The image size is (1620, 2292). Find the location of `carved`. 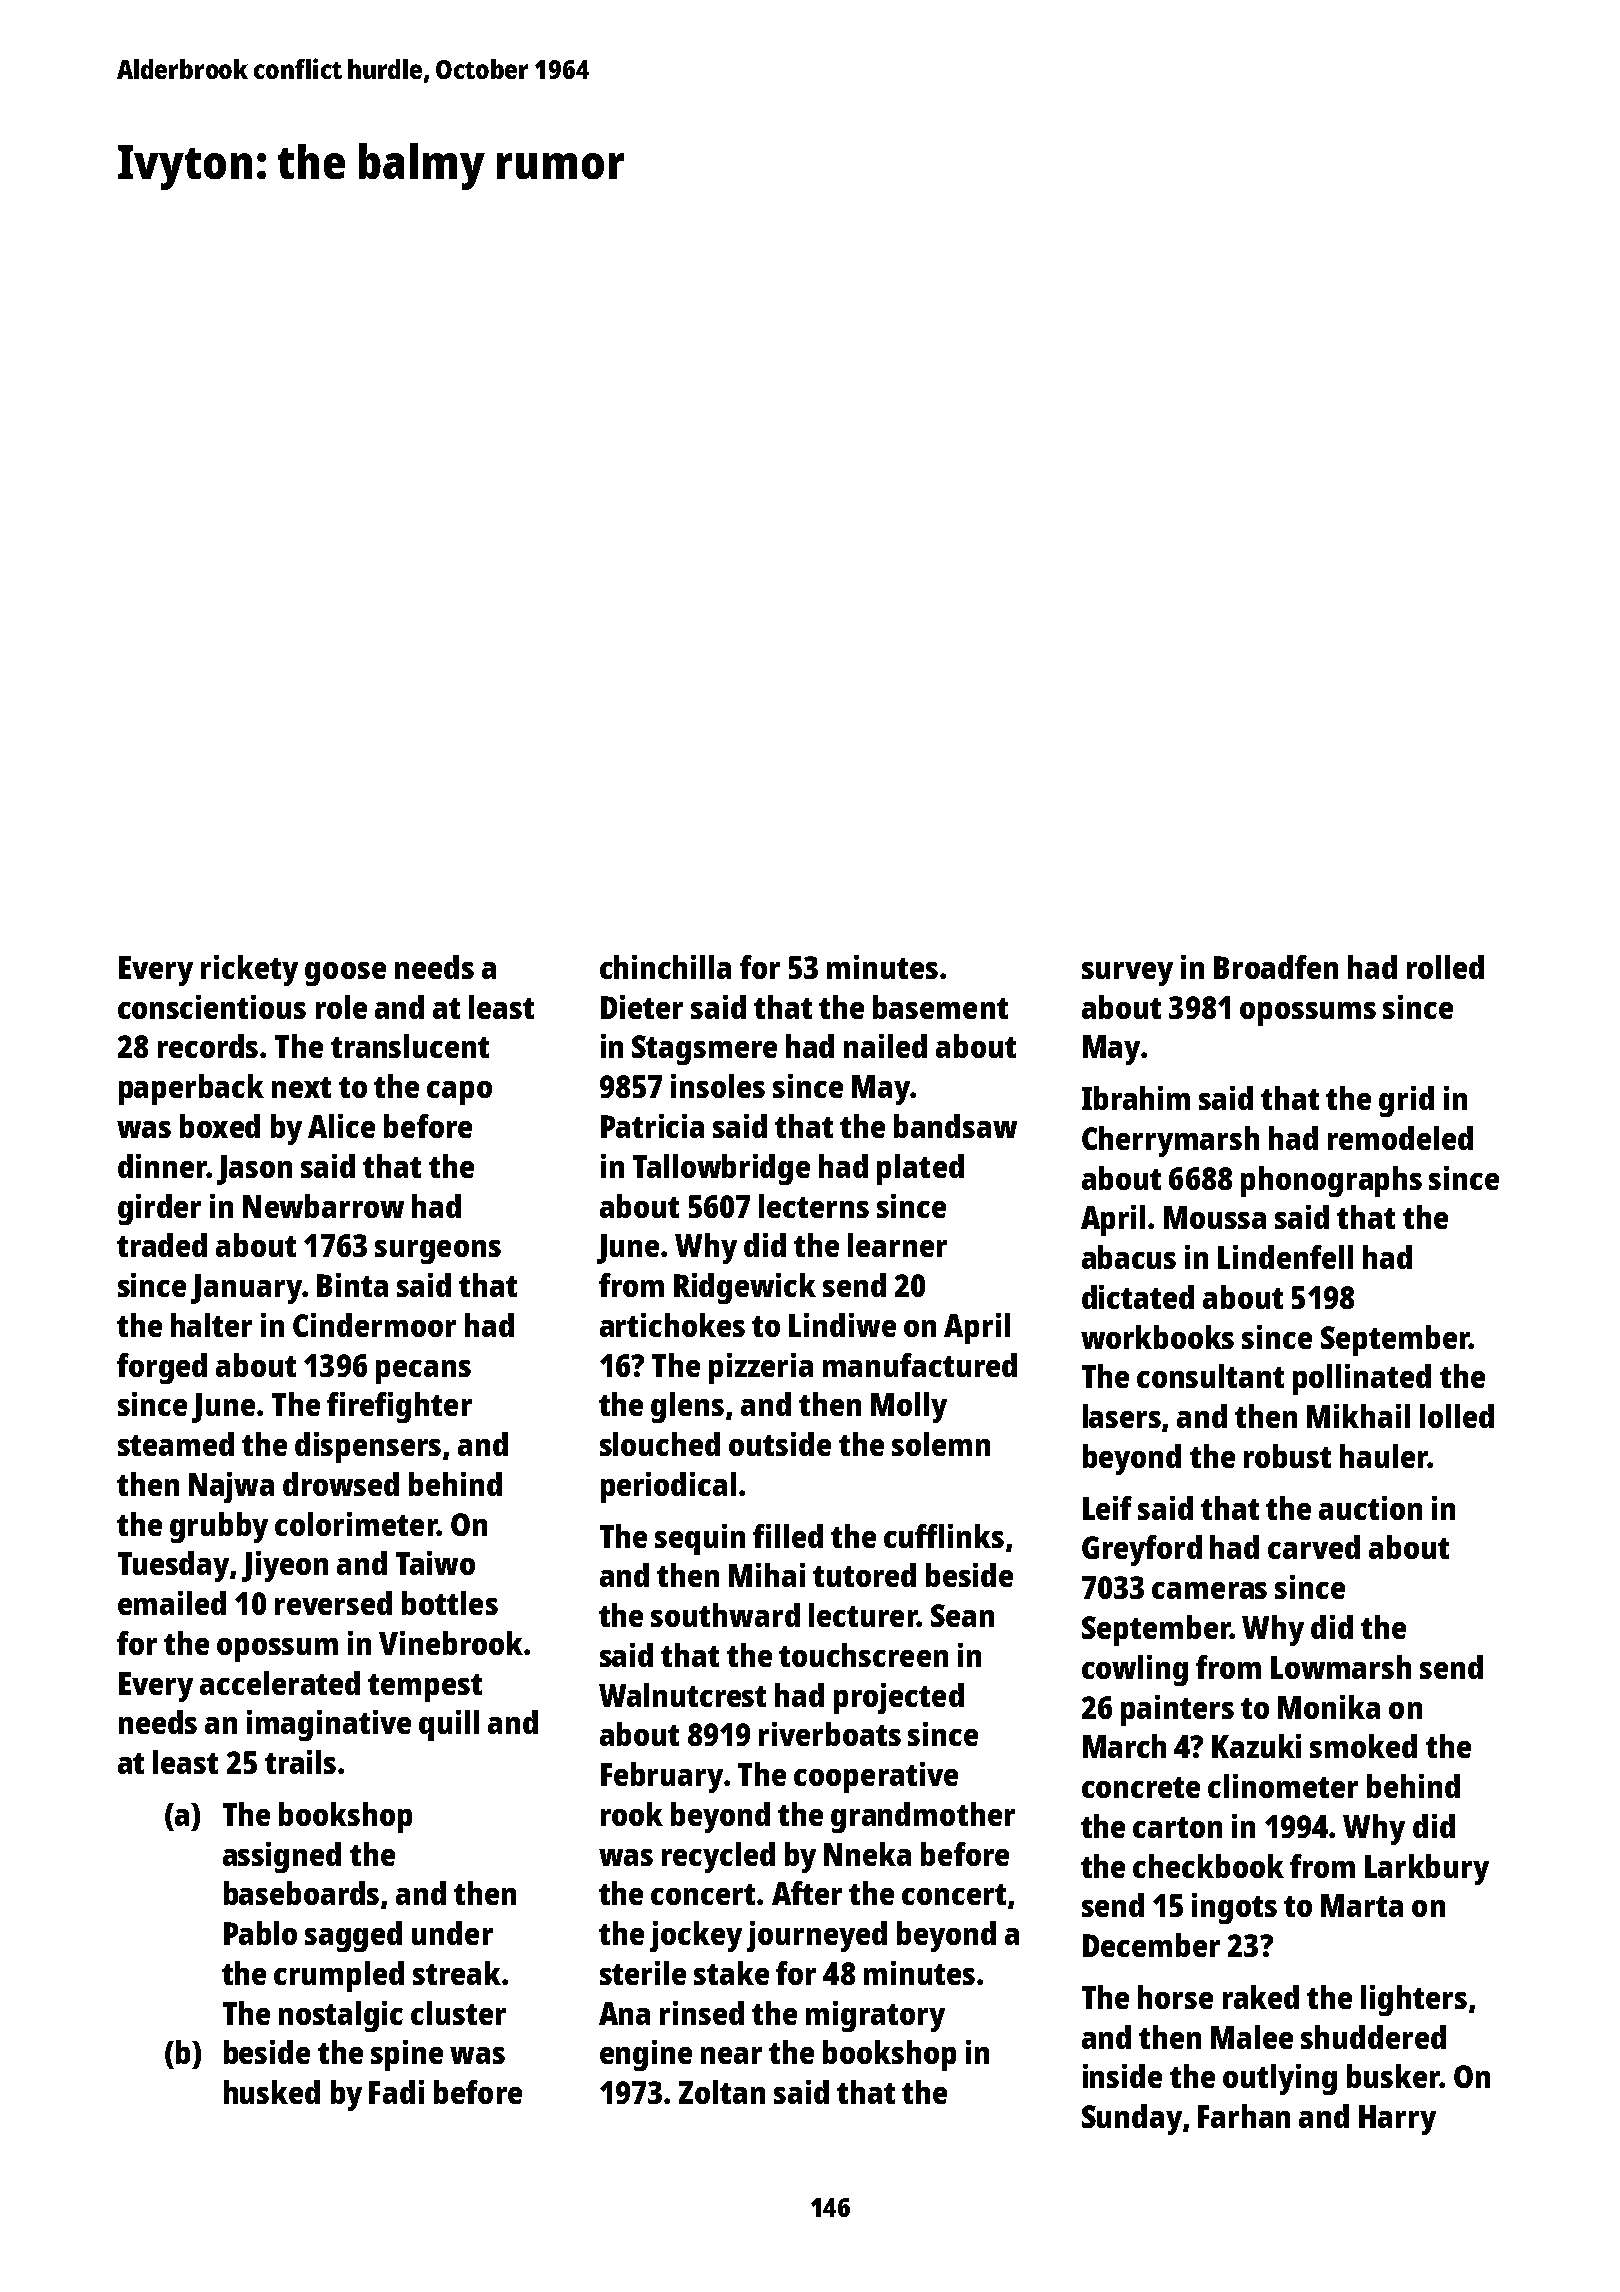

carved is located at coordinates (1314, 1547).
